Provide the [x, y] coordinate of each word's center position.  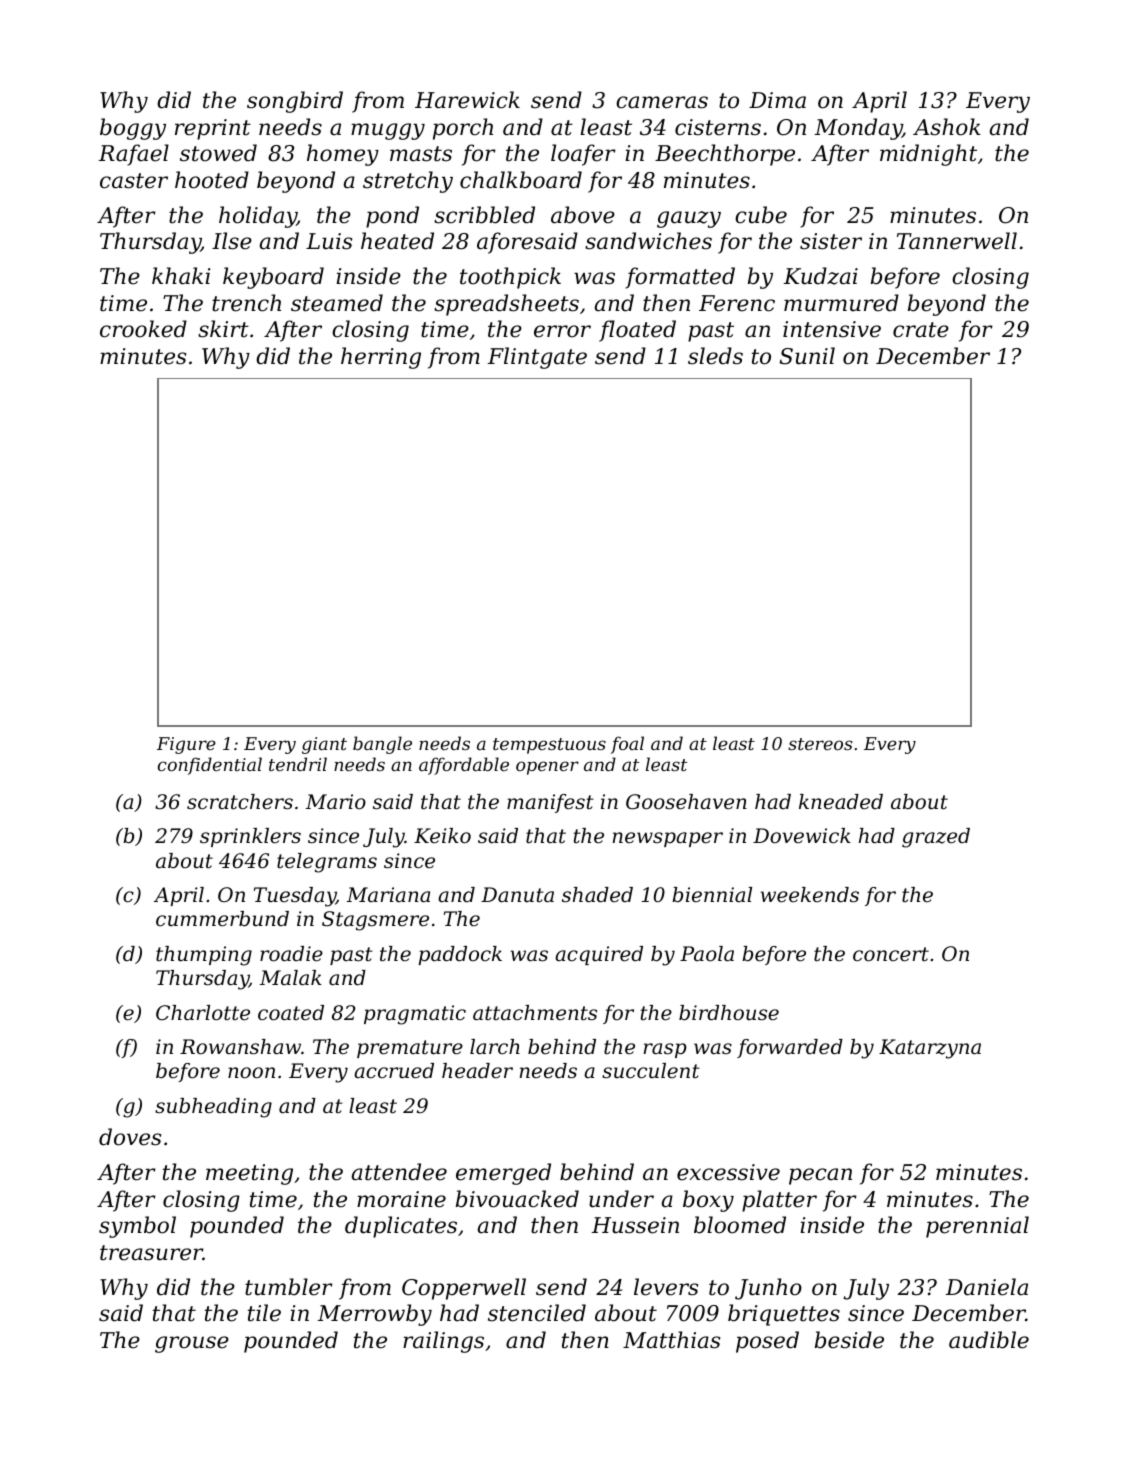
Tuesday [295, 897]
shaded [597, 895]
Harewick [467, 100]
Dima [777, 100]
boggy [133, 129]
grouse [192, 1344]
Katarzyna [930, 1049]
